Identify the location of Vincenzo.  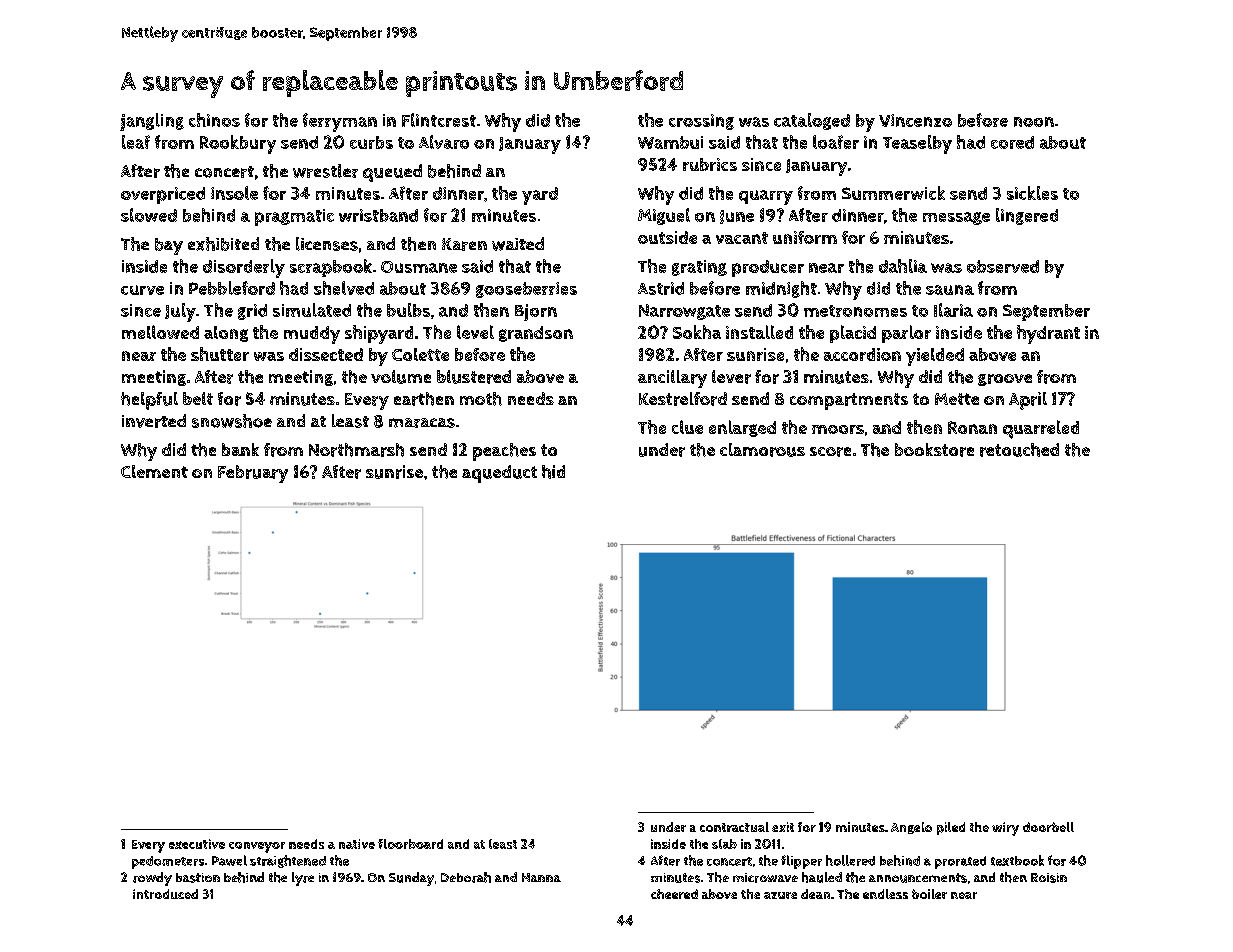
(915, 120).
